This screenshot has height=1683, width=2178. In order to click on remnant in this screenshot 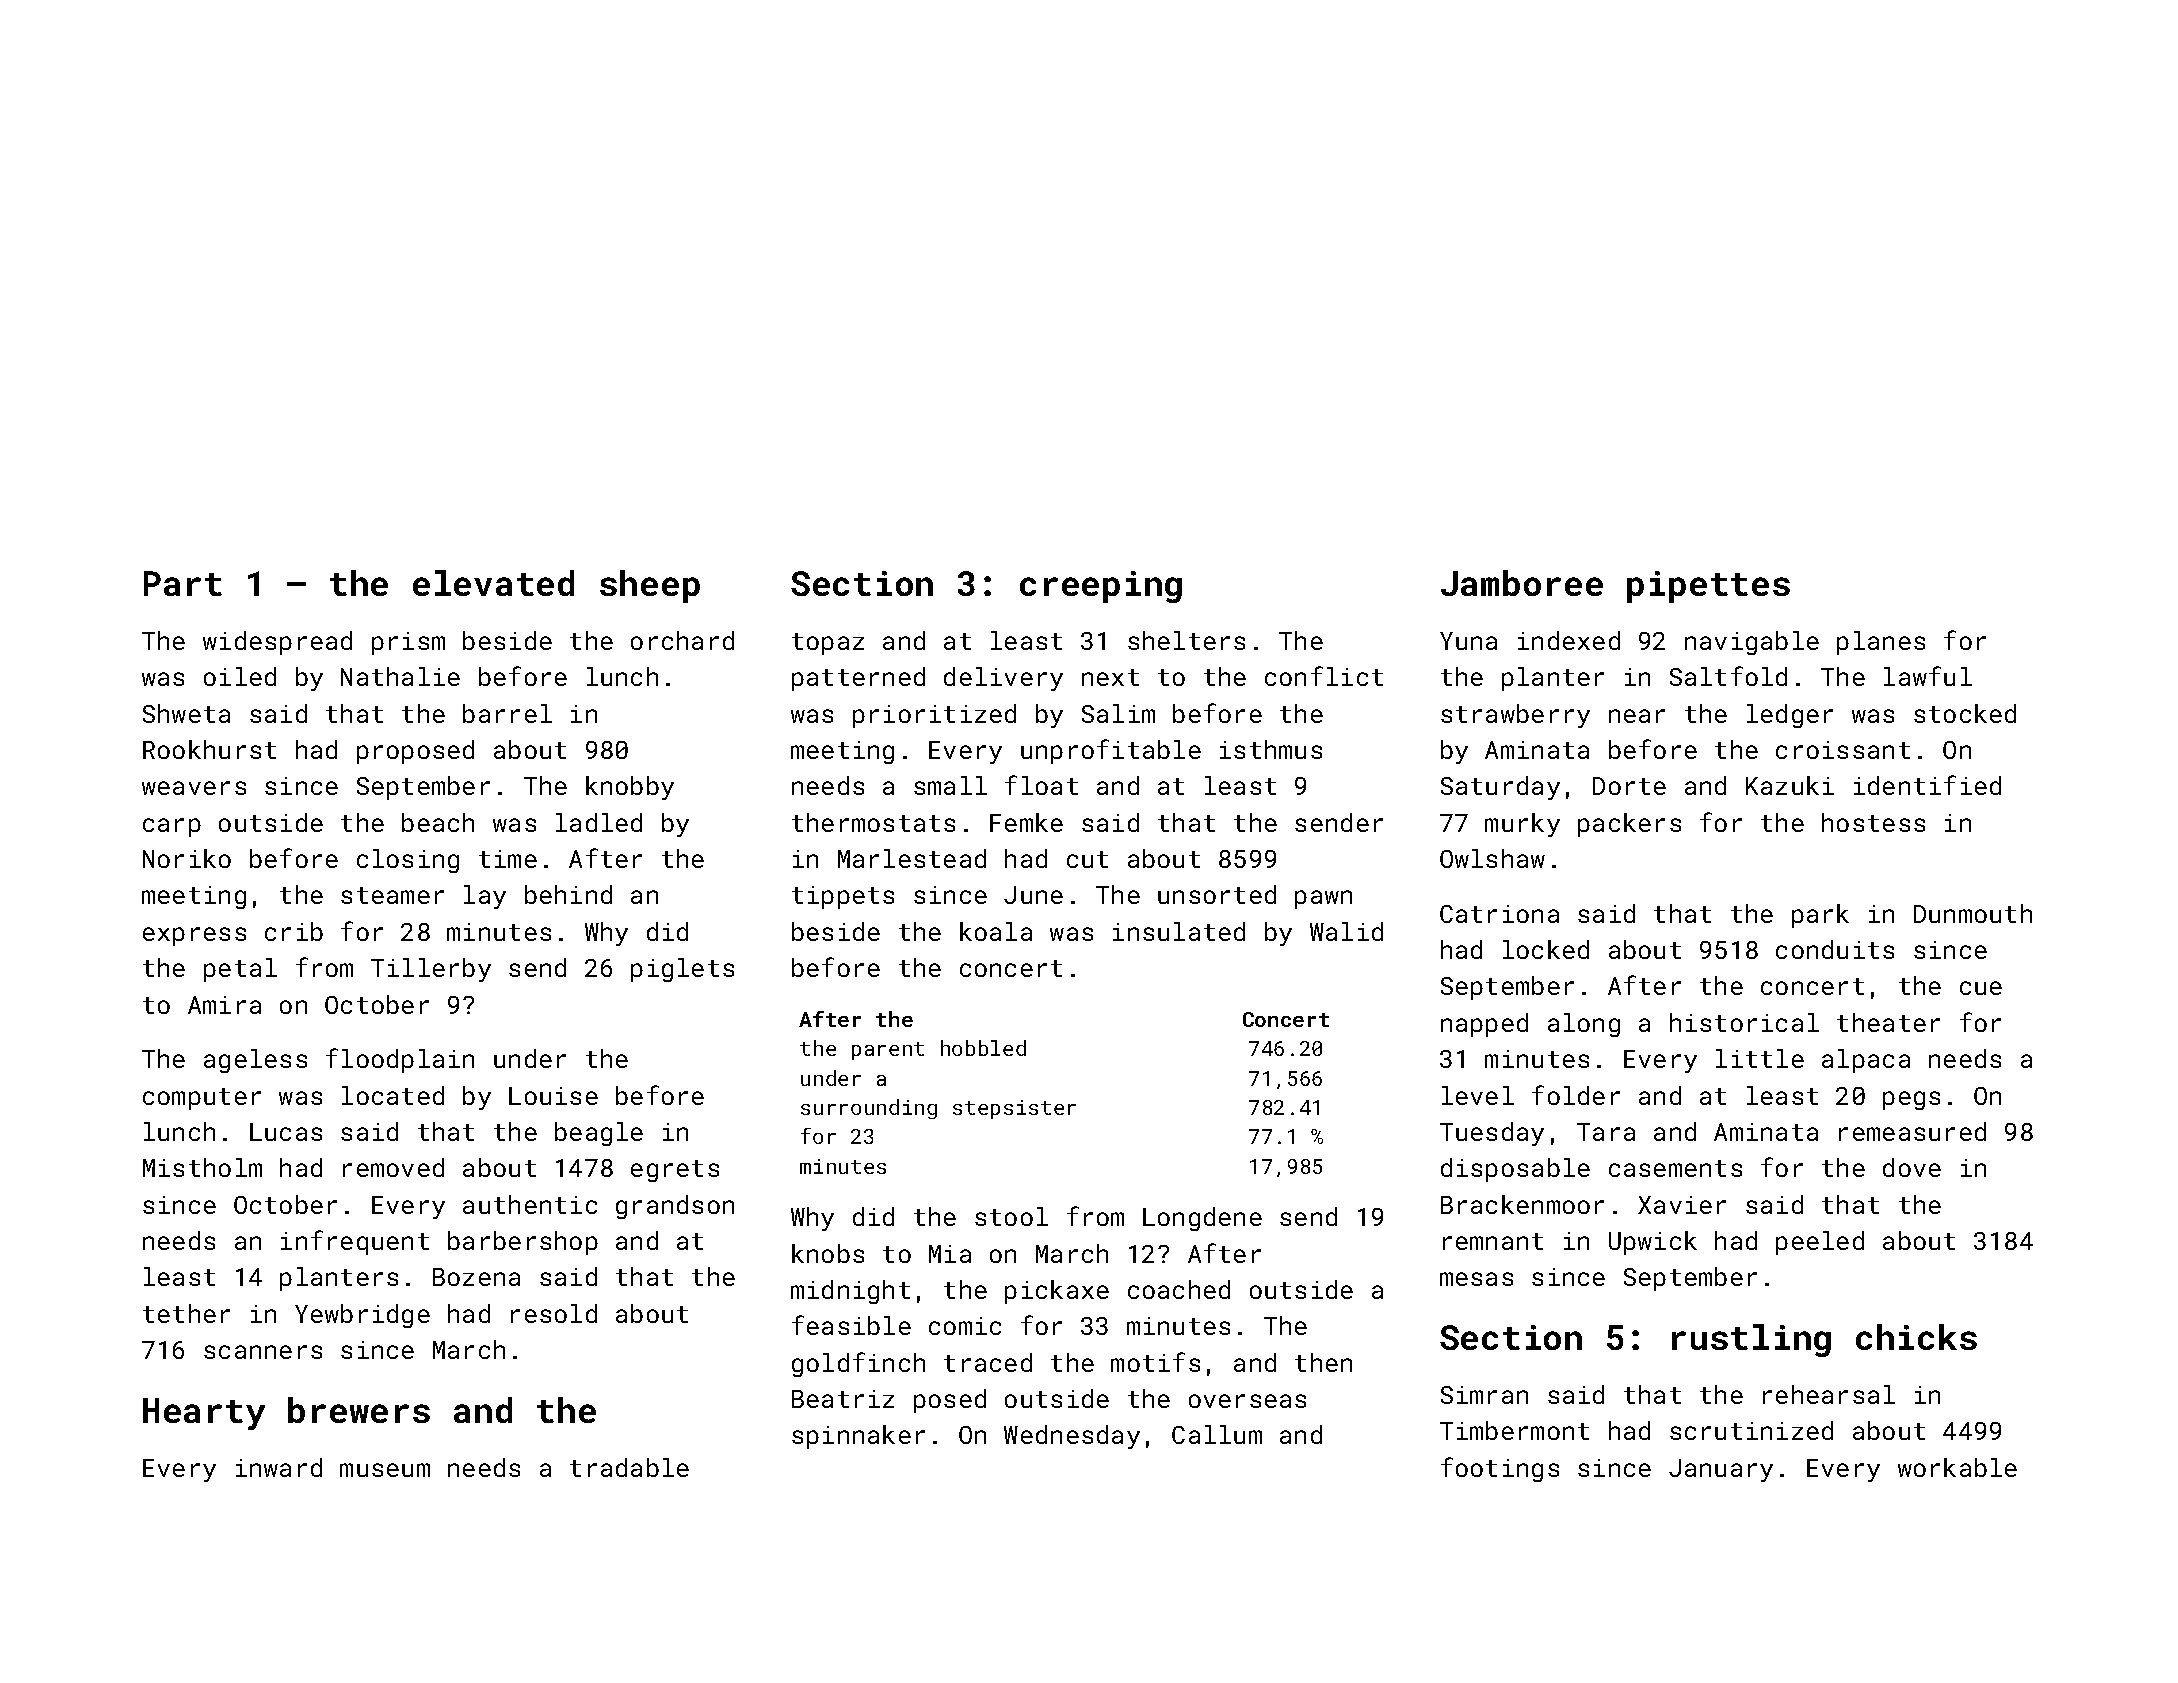, I will do `click(1493, 1241)`.
